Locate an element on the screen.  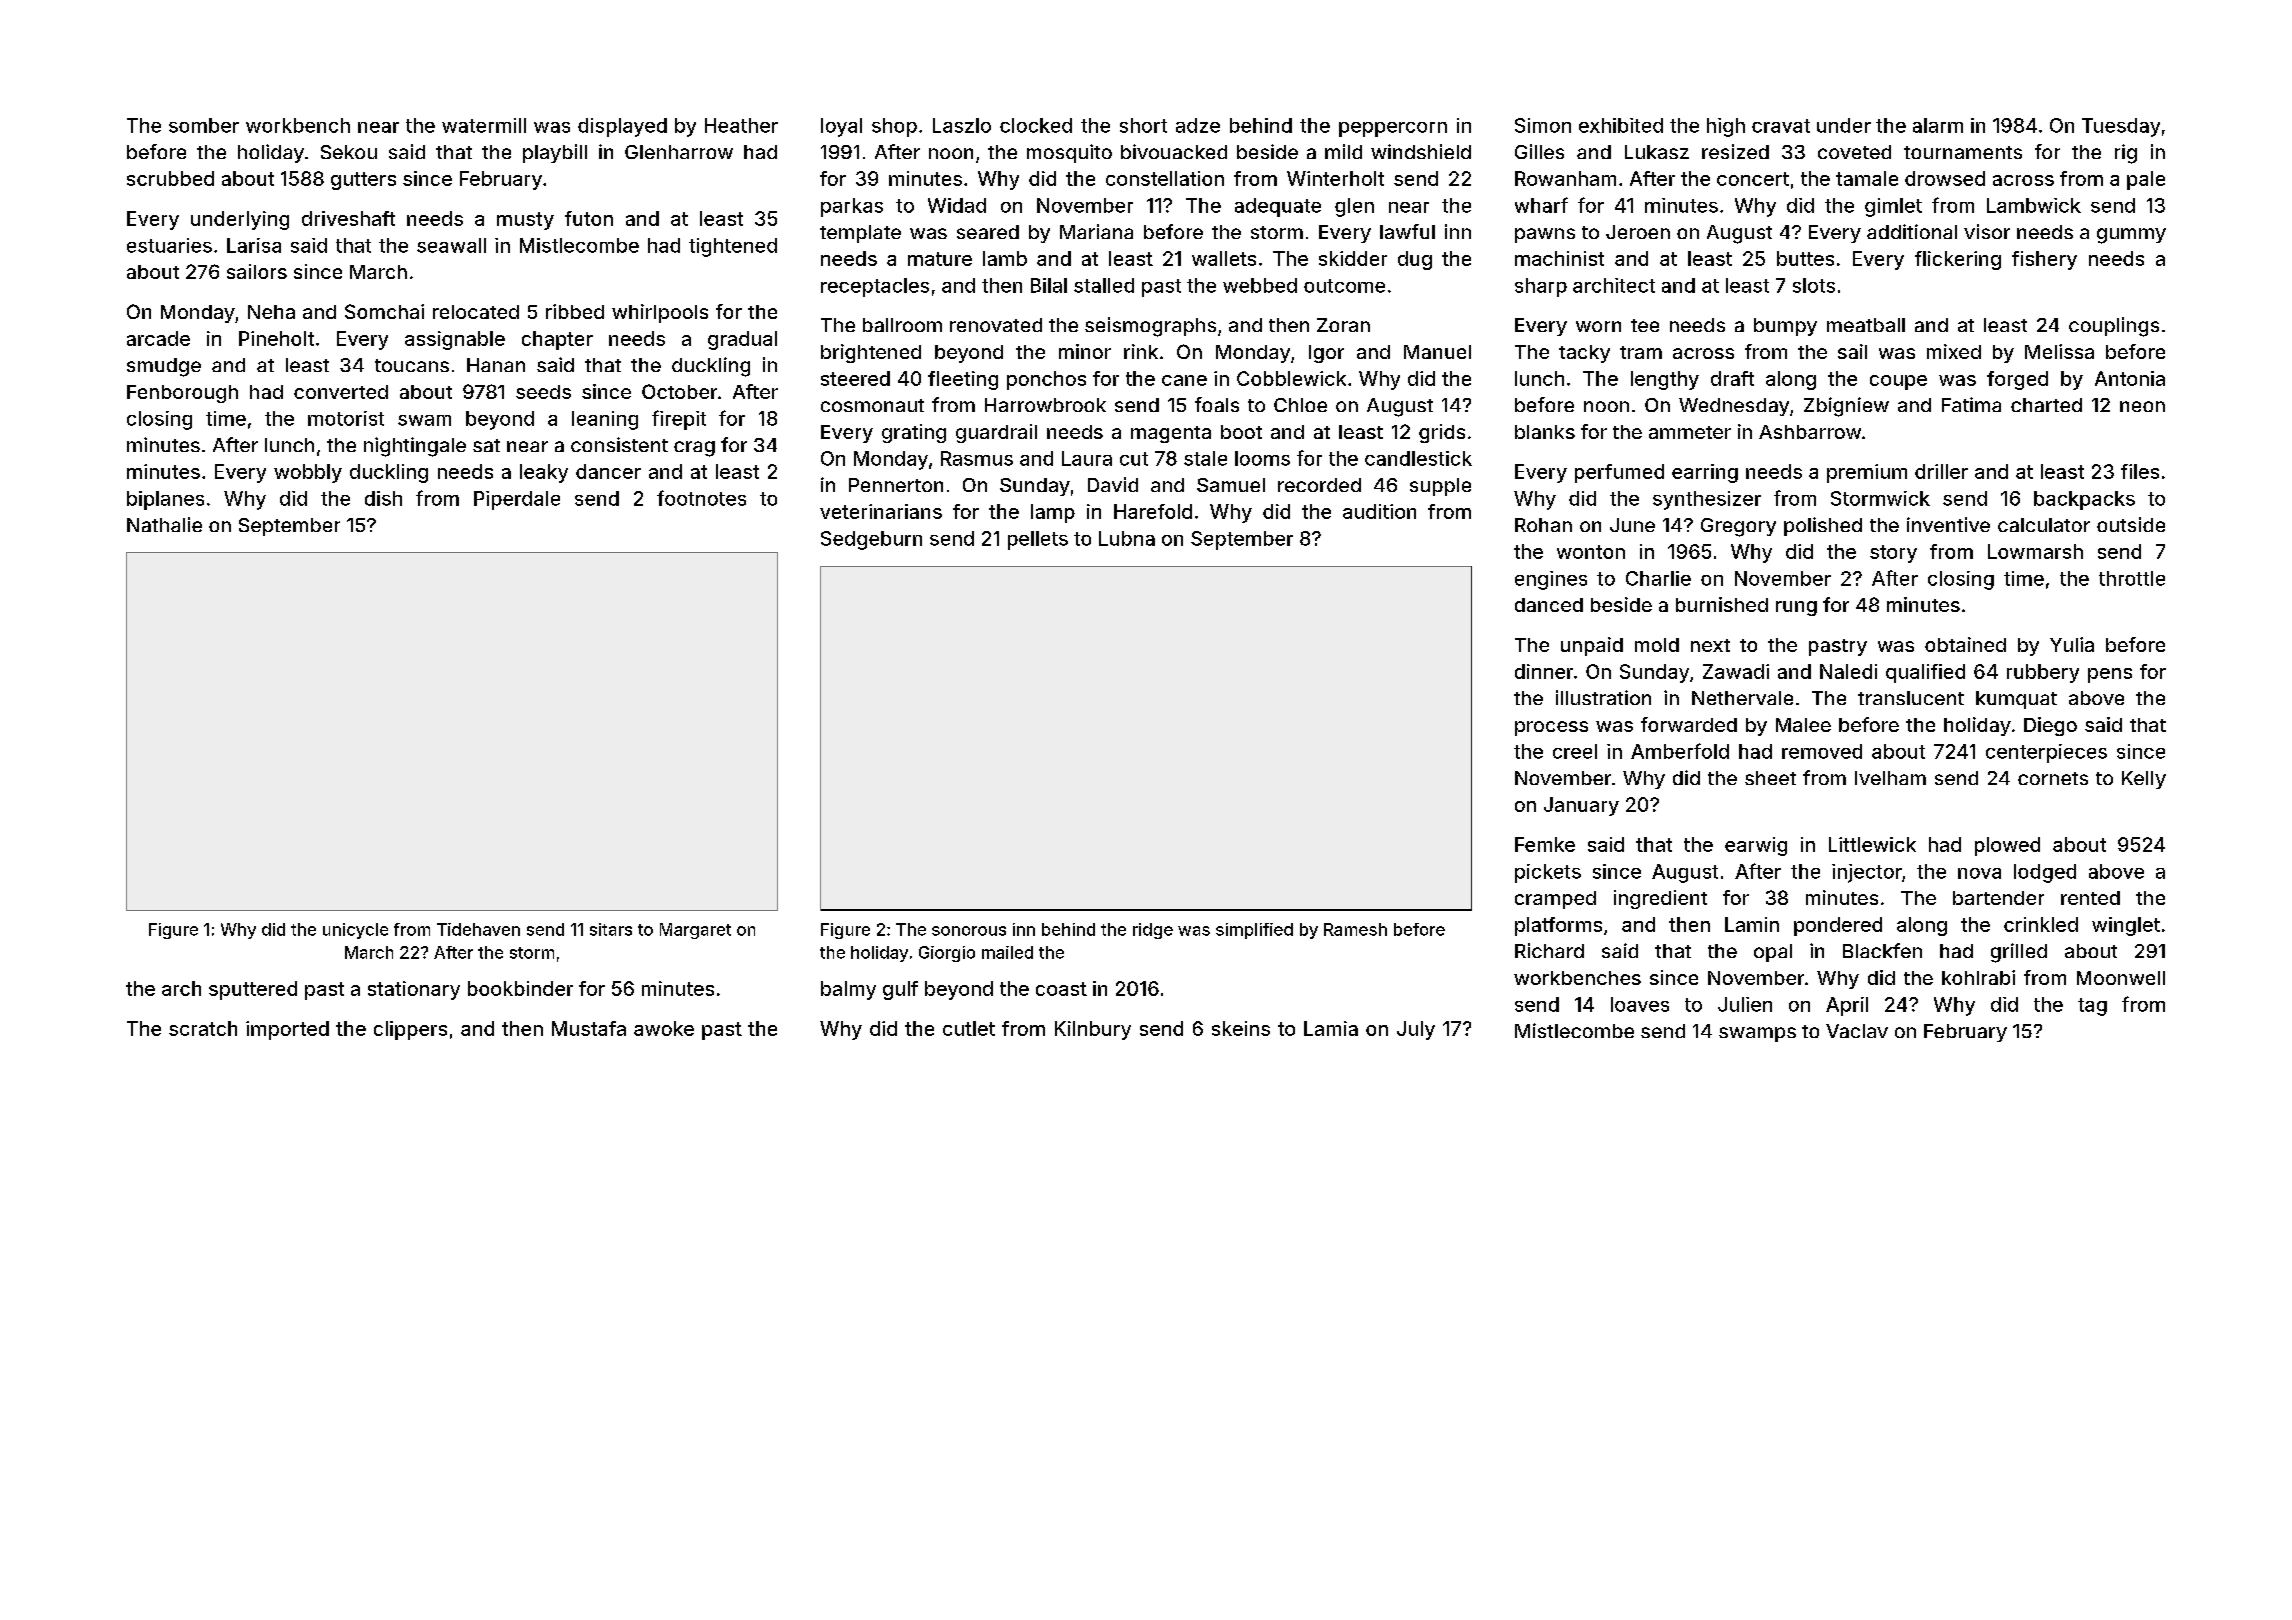
couplings is located at coordinates (2114, 327).
